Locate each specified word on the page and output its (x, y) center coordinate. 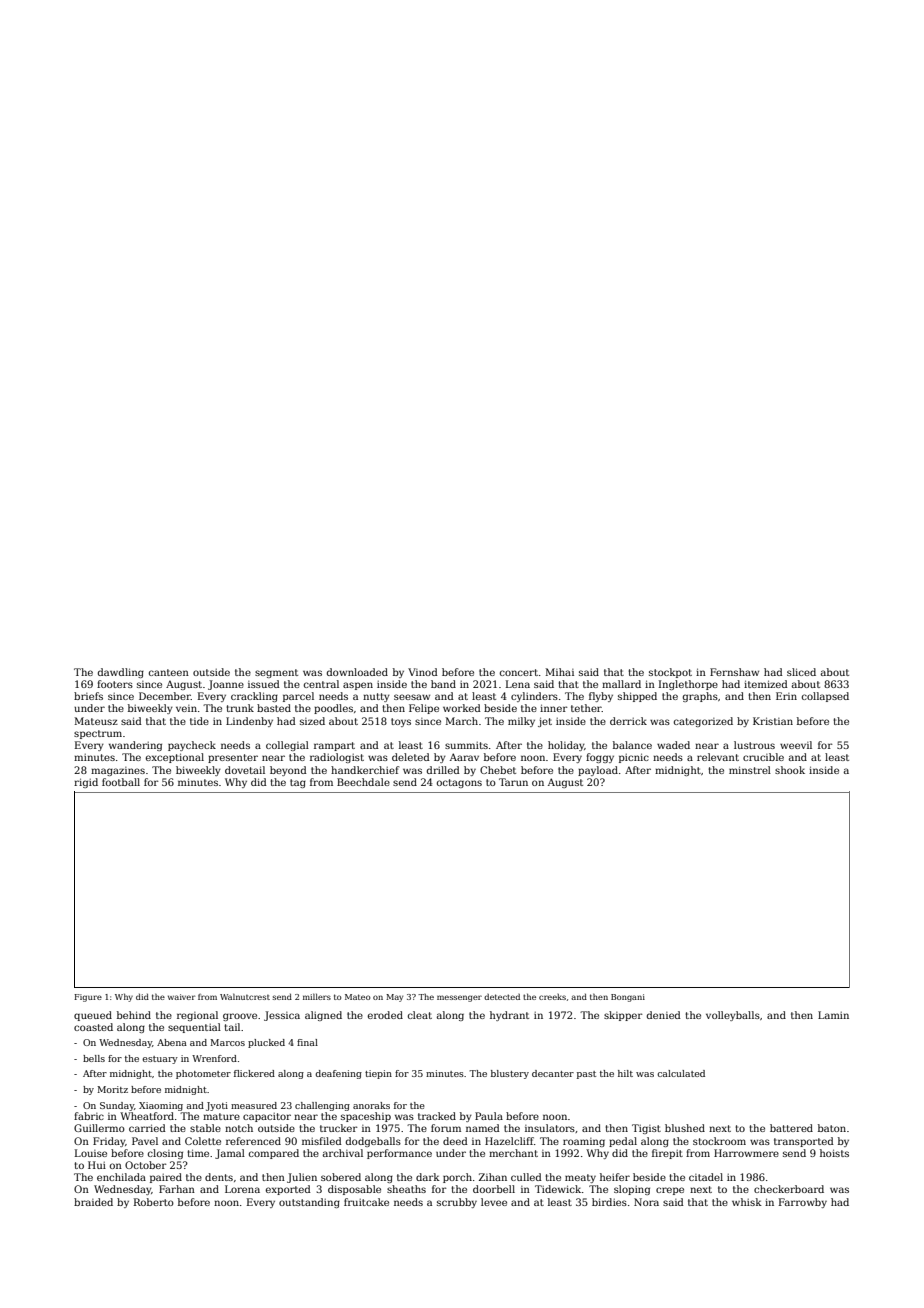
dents (219, 1177)
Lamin (833, 1015)
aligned (323, 1016)
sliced (801, 672)
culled (526, 1177)
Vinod (423, 672)
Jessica (282, 1016)
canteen (169, 672)
